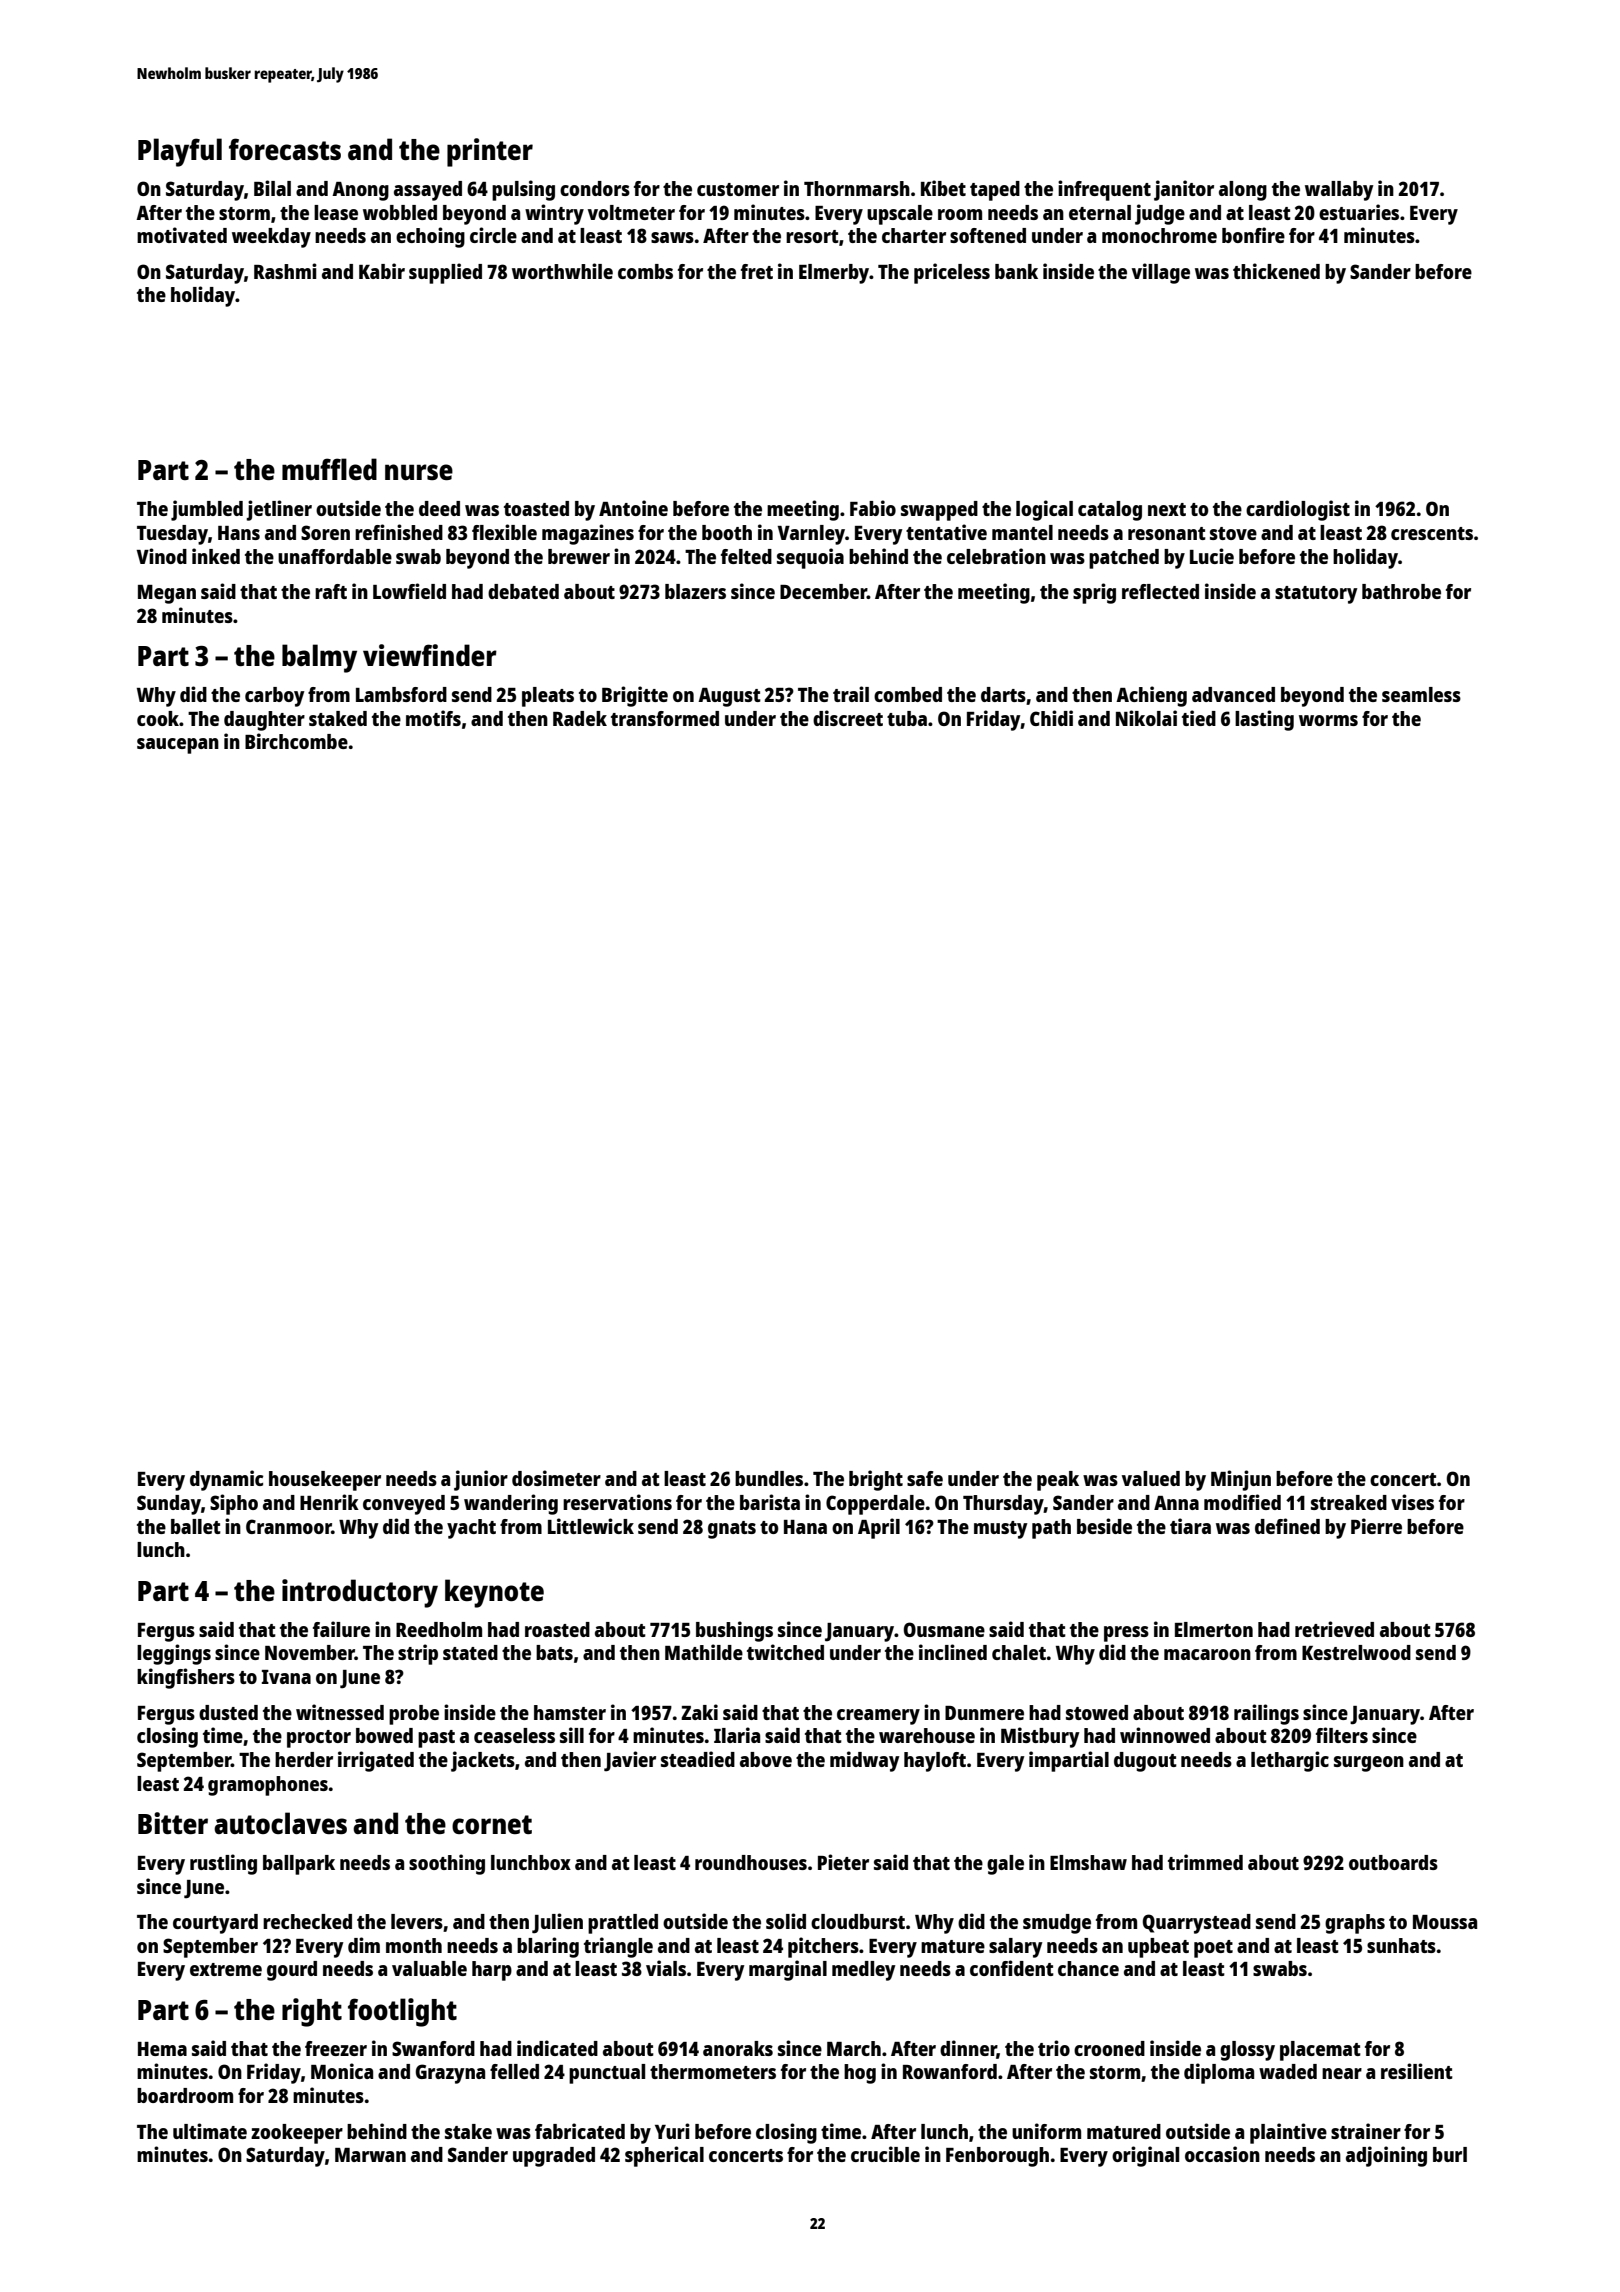 The image size is (1620, 2292). What do you see at coordinates (1421, 694) in the image?
I see `seamless` at bounding box center [1421, 694].
